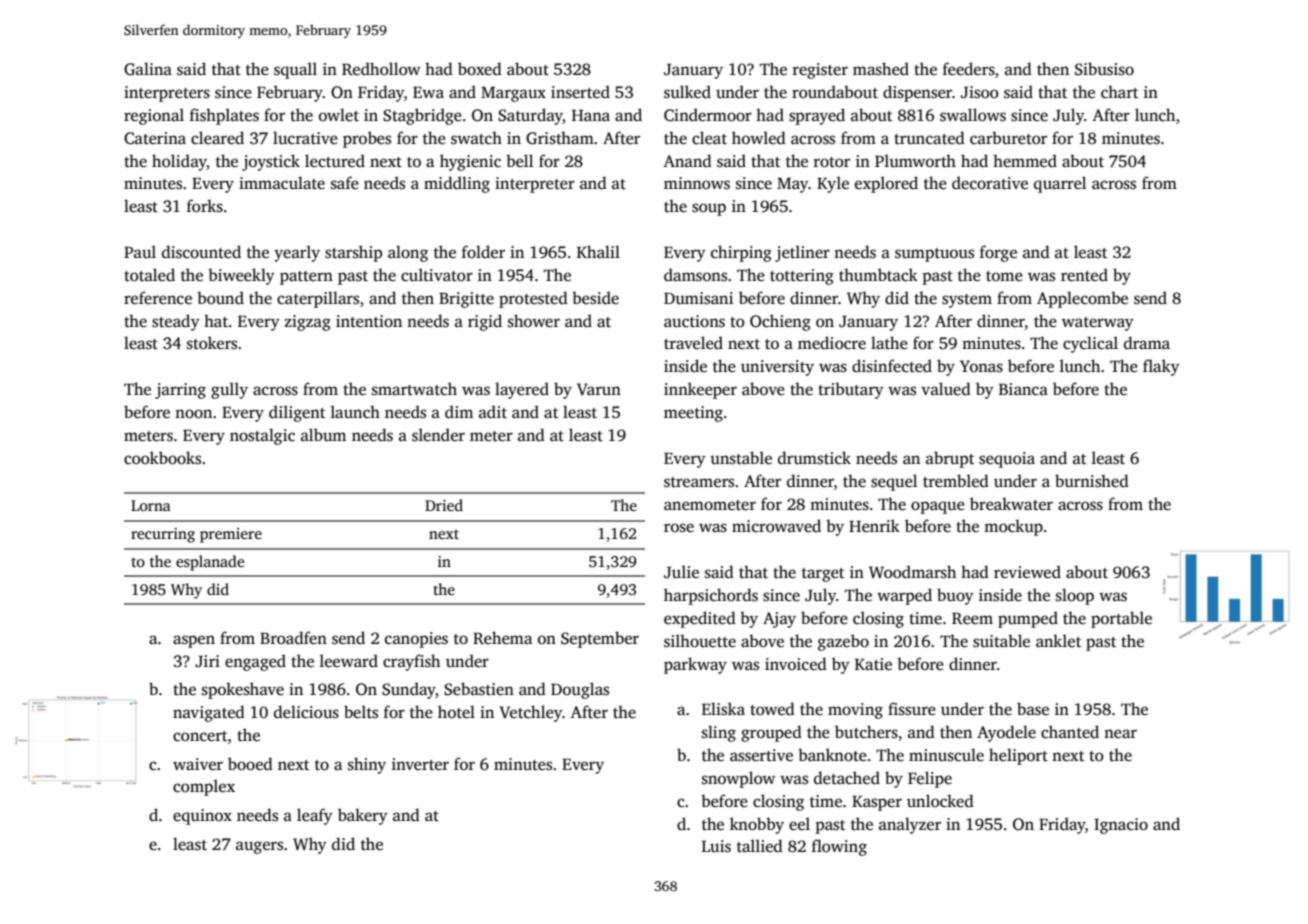 The width and height of the screenshot is (1308, 924). Describe the element at coordinates (839, 847) in the screenshot. I see `flowing` at that location.
